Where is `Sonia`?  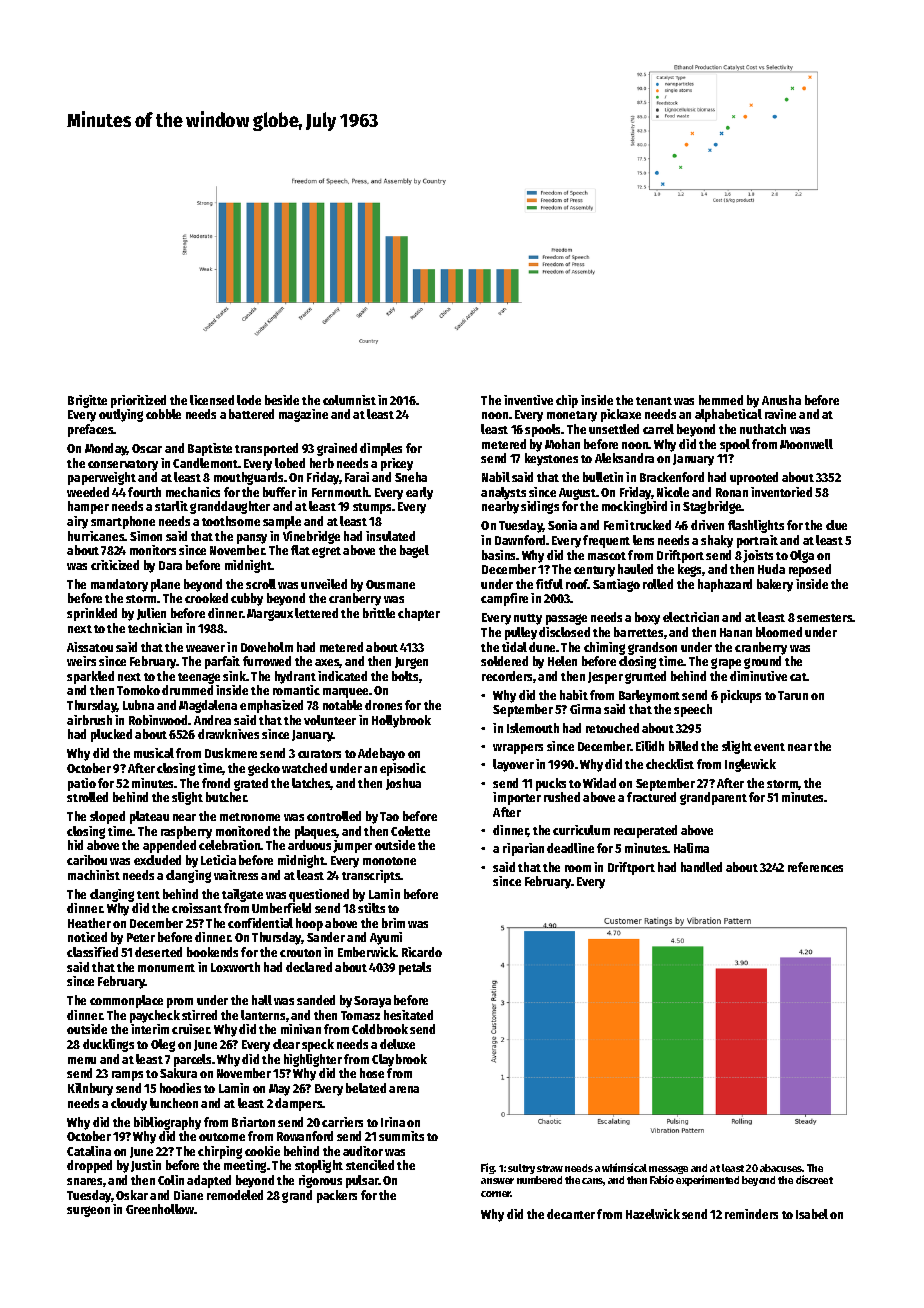
Sonia is located at coordinates (562, 525).
